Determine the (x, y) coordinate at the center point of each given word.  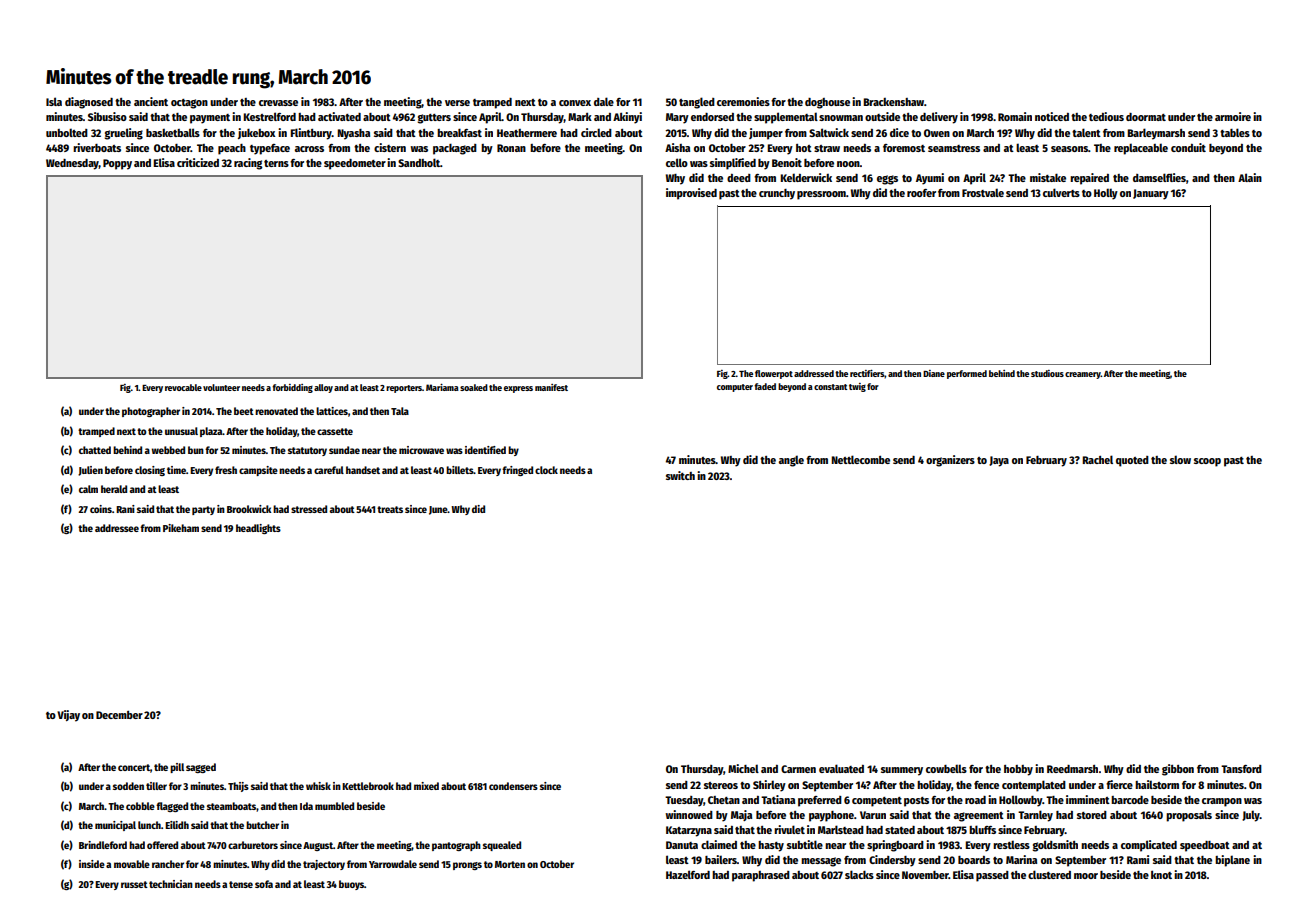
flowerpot (774, 374)
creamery (1083, 375)
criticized (198, 162)
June (438, 510)
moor (1086, 876)
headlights (258, 529)
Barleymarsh (1156, 134)
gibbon (1178, 770)
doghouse (827, 103)
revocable (183, 387)
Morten (510, 864)
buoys (351, 885)
